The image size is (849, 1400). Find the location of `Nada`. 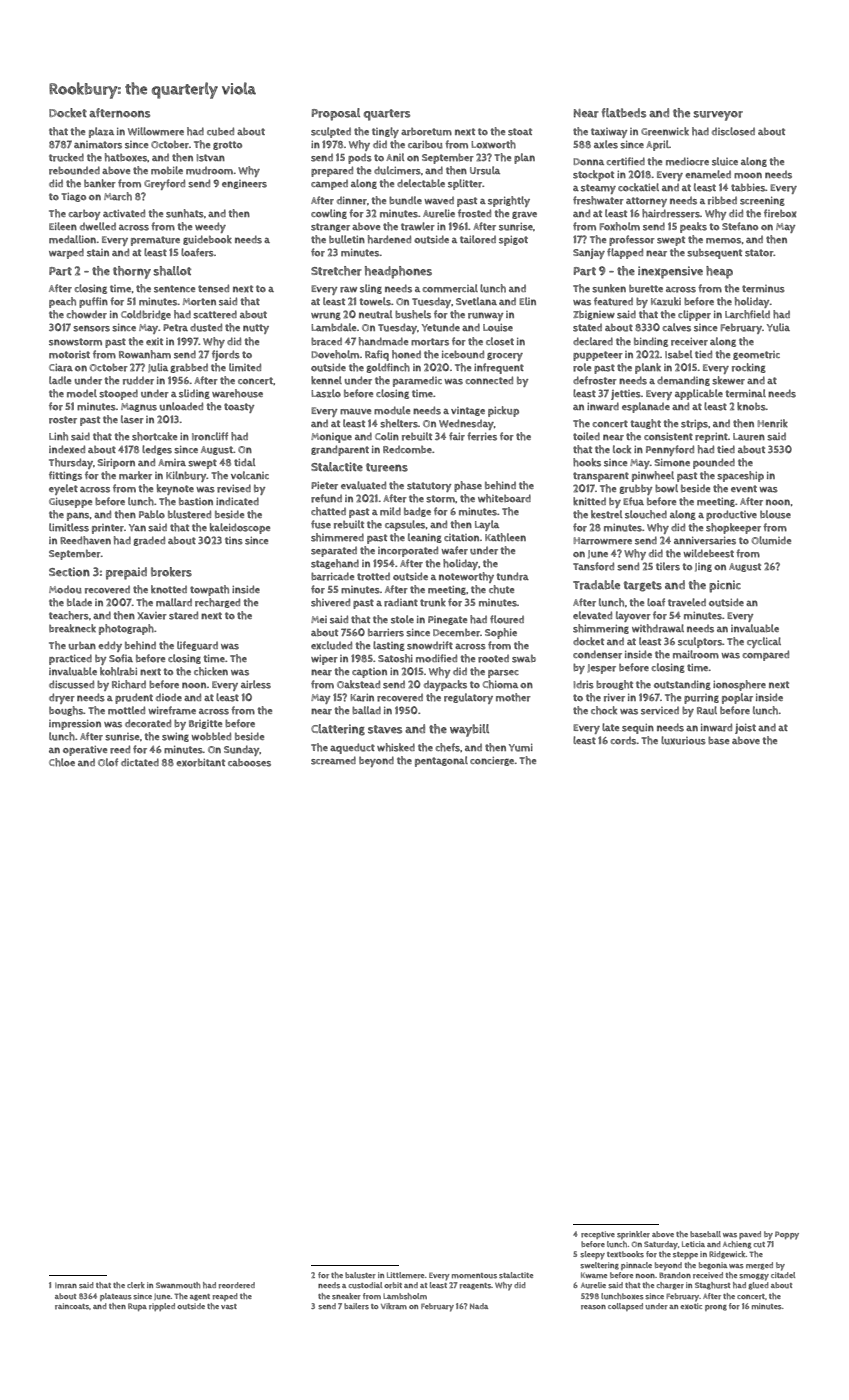

Nada is located at coordinates (479, 1306).
